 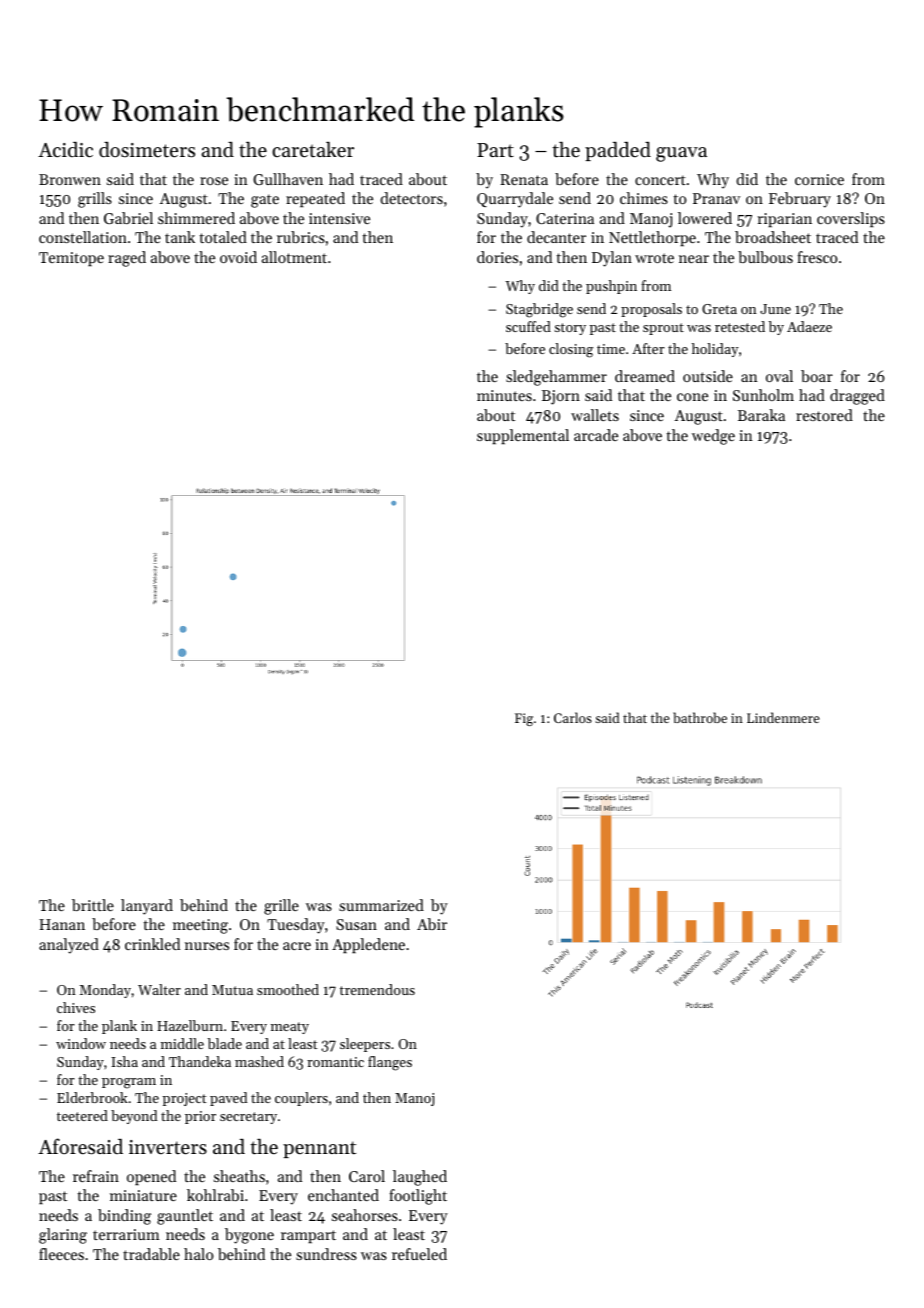 What do you see at coordinates (377, 989) in the page?
I see `tremendous` at bounding box center [377, 989].
